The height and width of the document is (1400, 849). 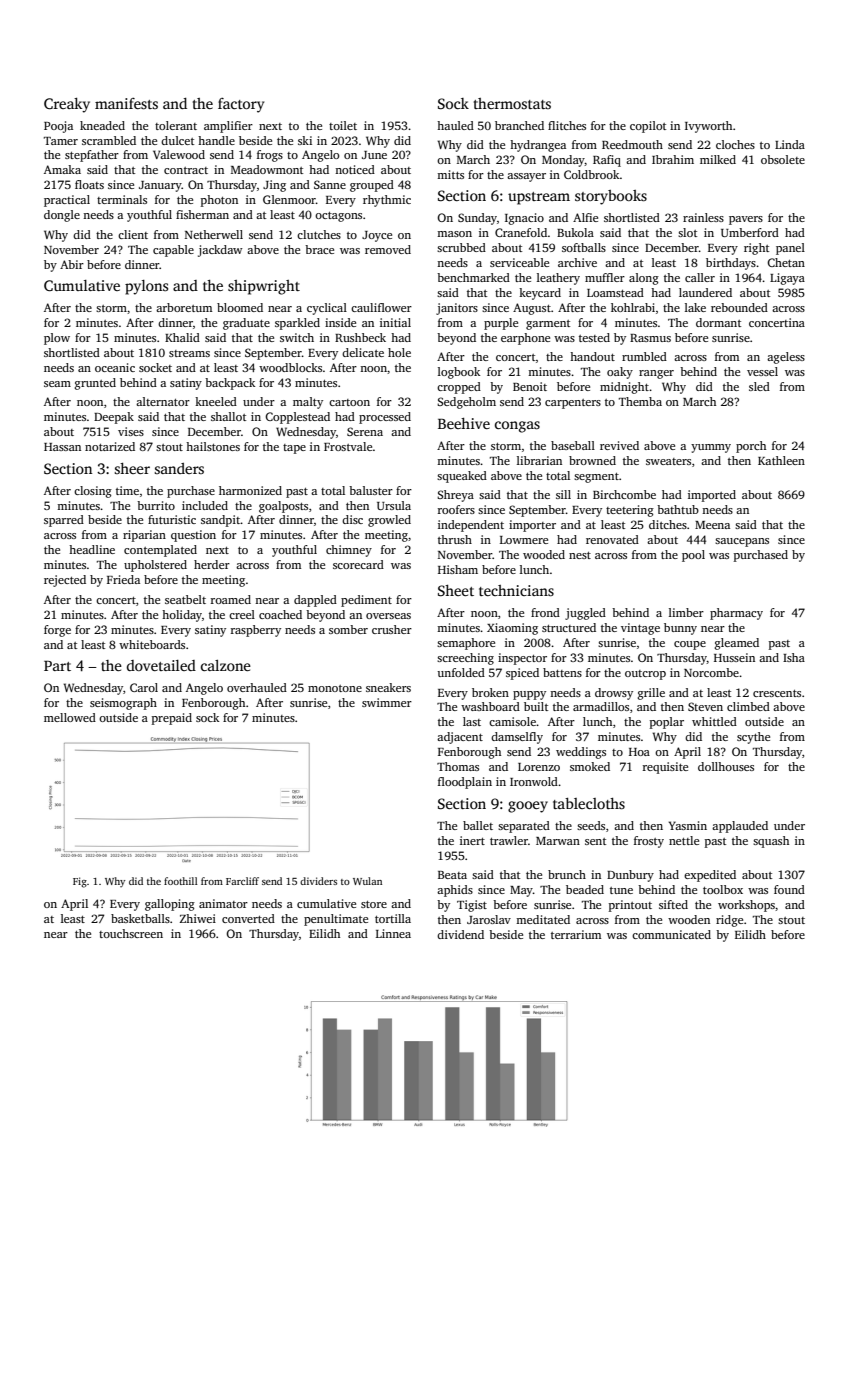 I want to click on touchscreen, so click(x=131, y=933).
